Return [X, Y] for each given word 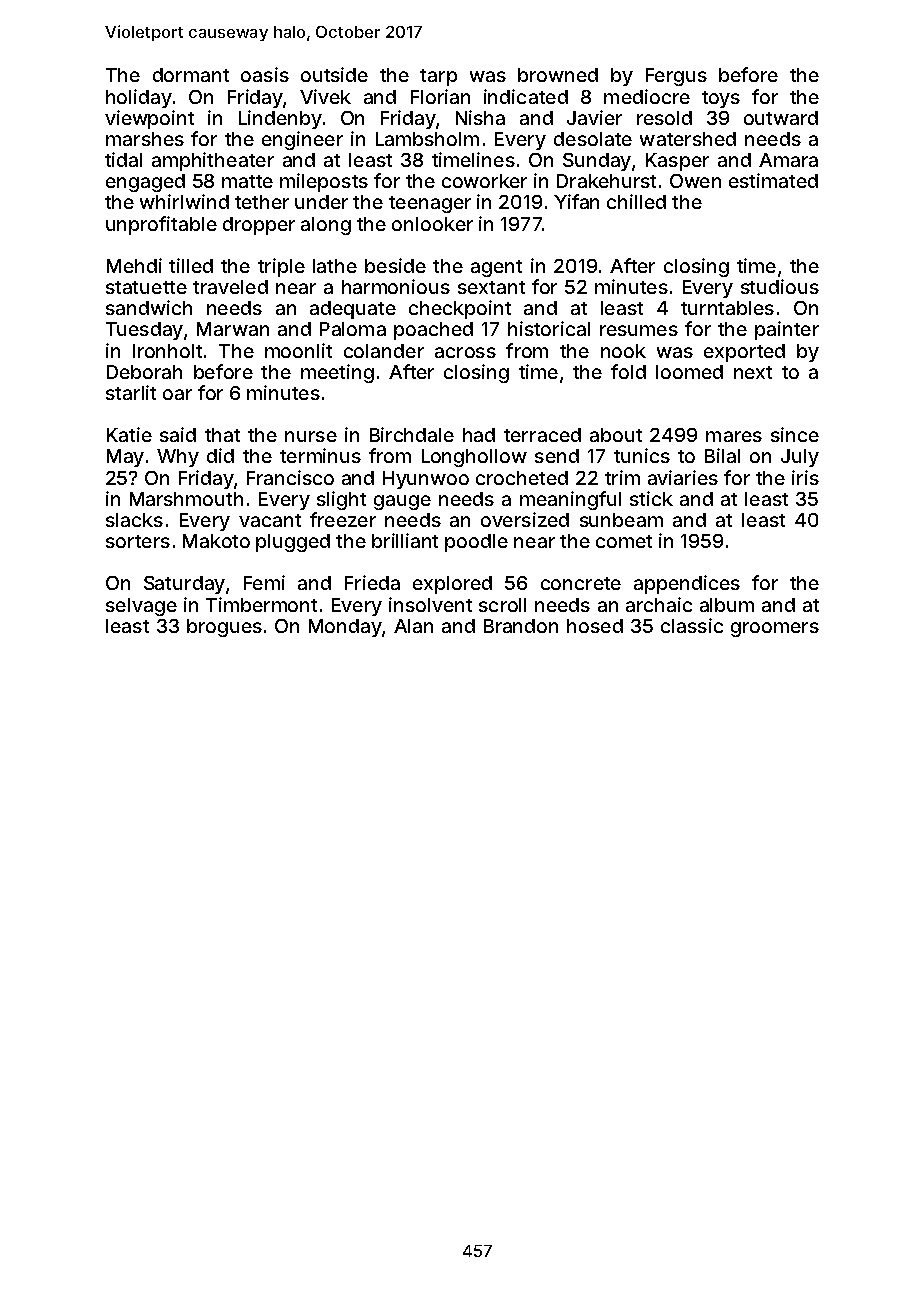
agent [496, 268]
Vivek [325, 96]
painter [787, 330]
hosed [595, 626]
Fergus [676, 77]
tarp [438, 77]
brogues [224, 628]
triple [281, 267]
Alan [413, 626]
